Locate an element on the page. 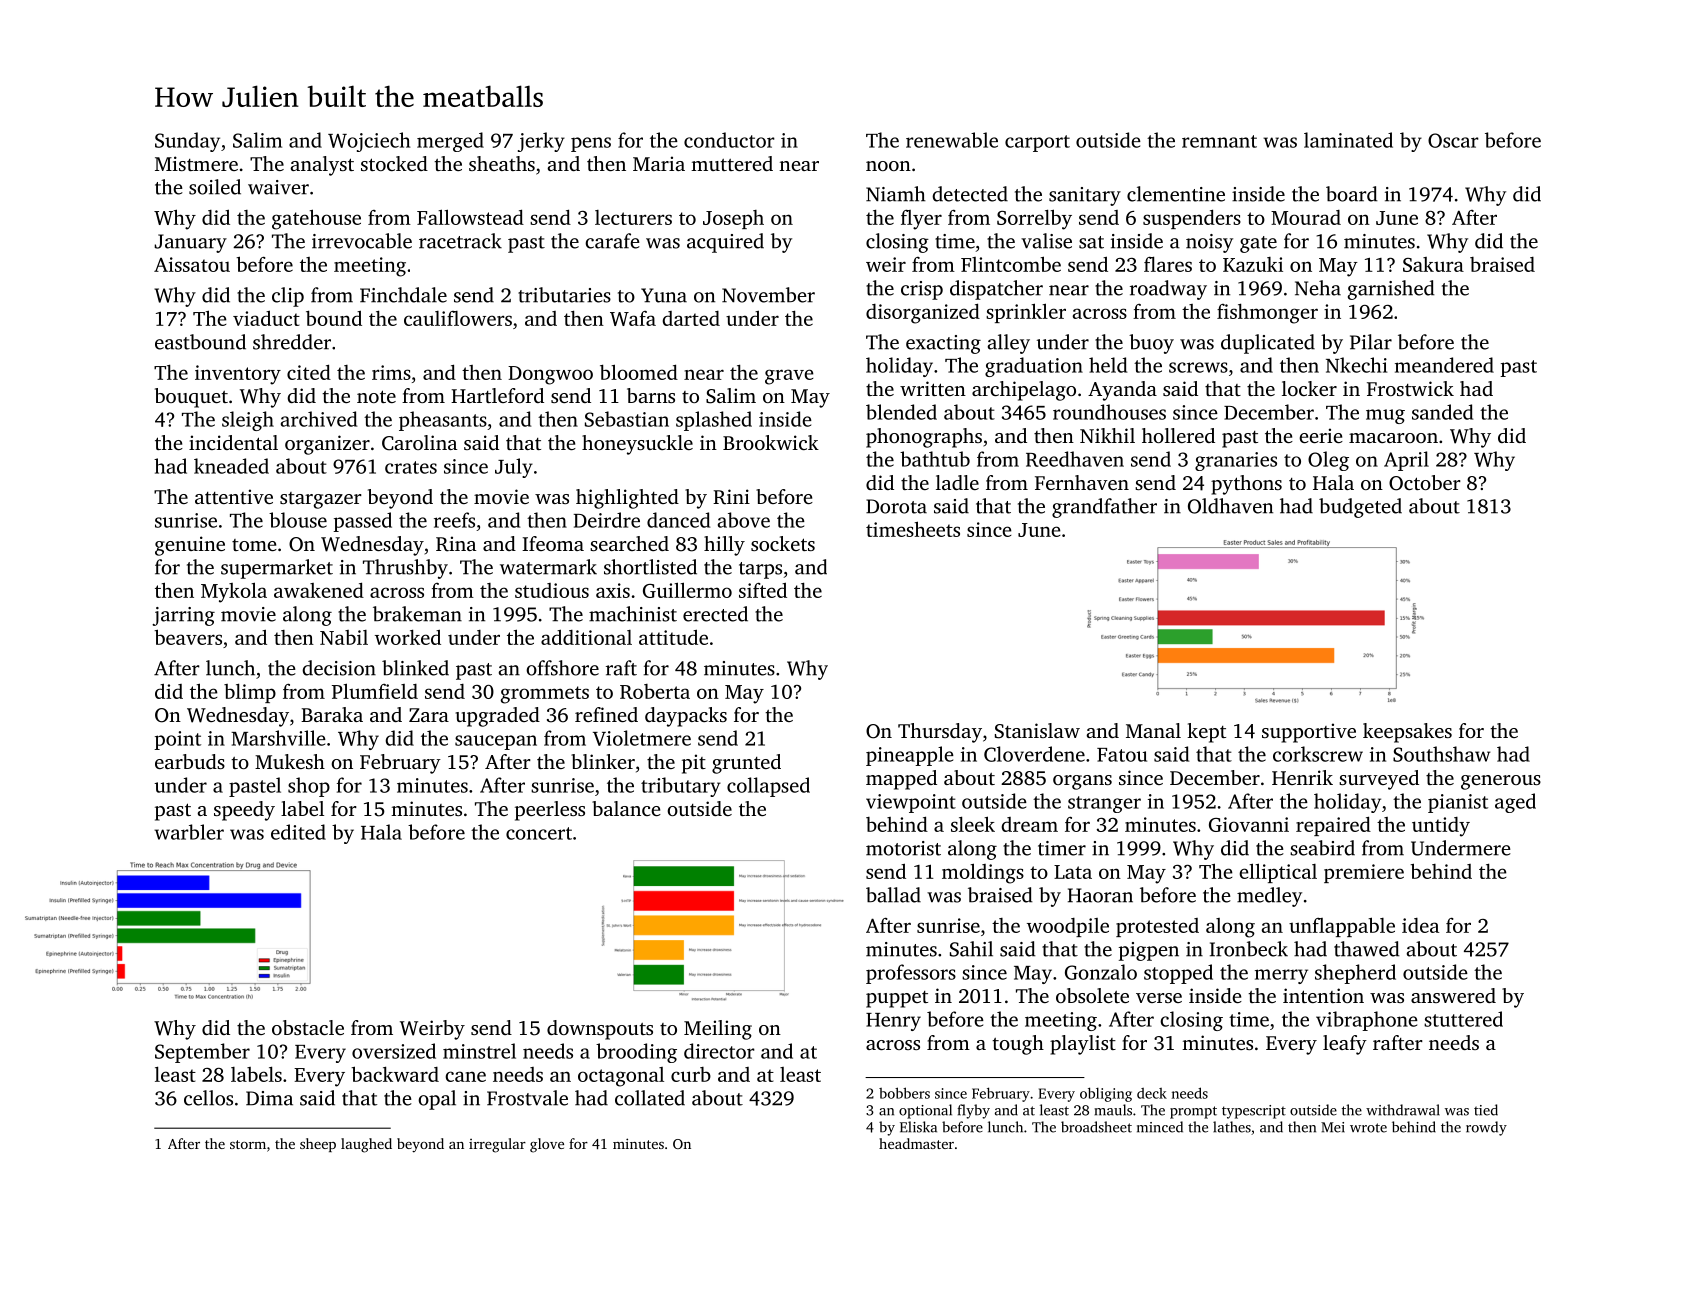 This image has height=1314, width=1700. keepsakes is located at coordinates (1407, 733).
